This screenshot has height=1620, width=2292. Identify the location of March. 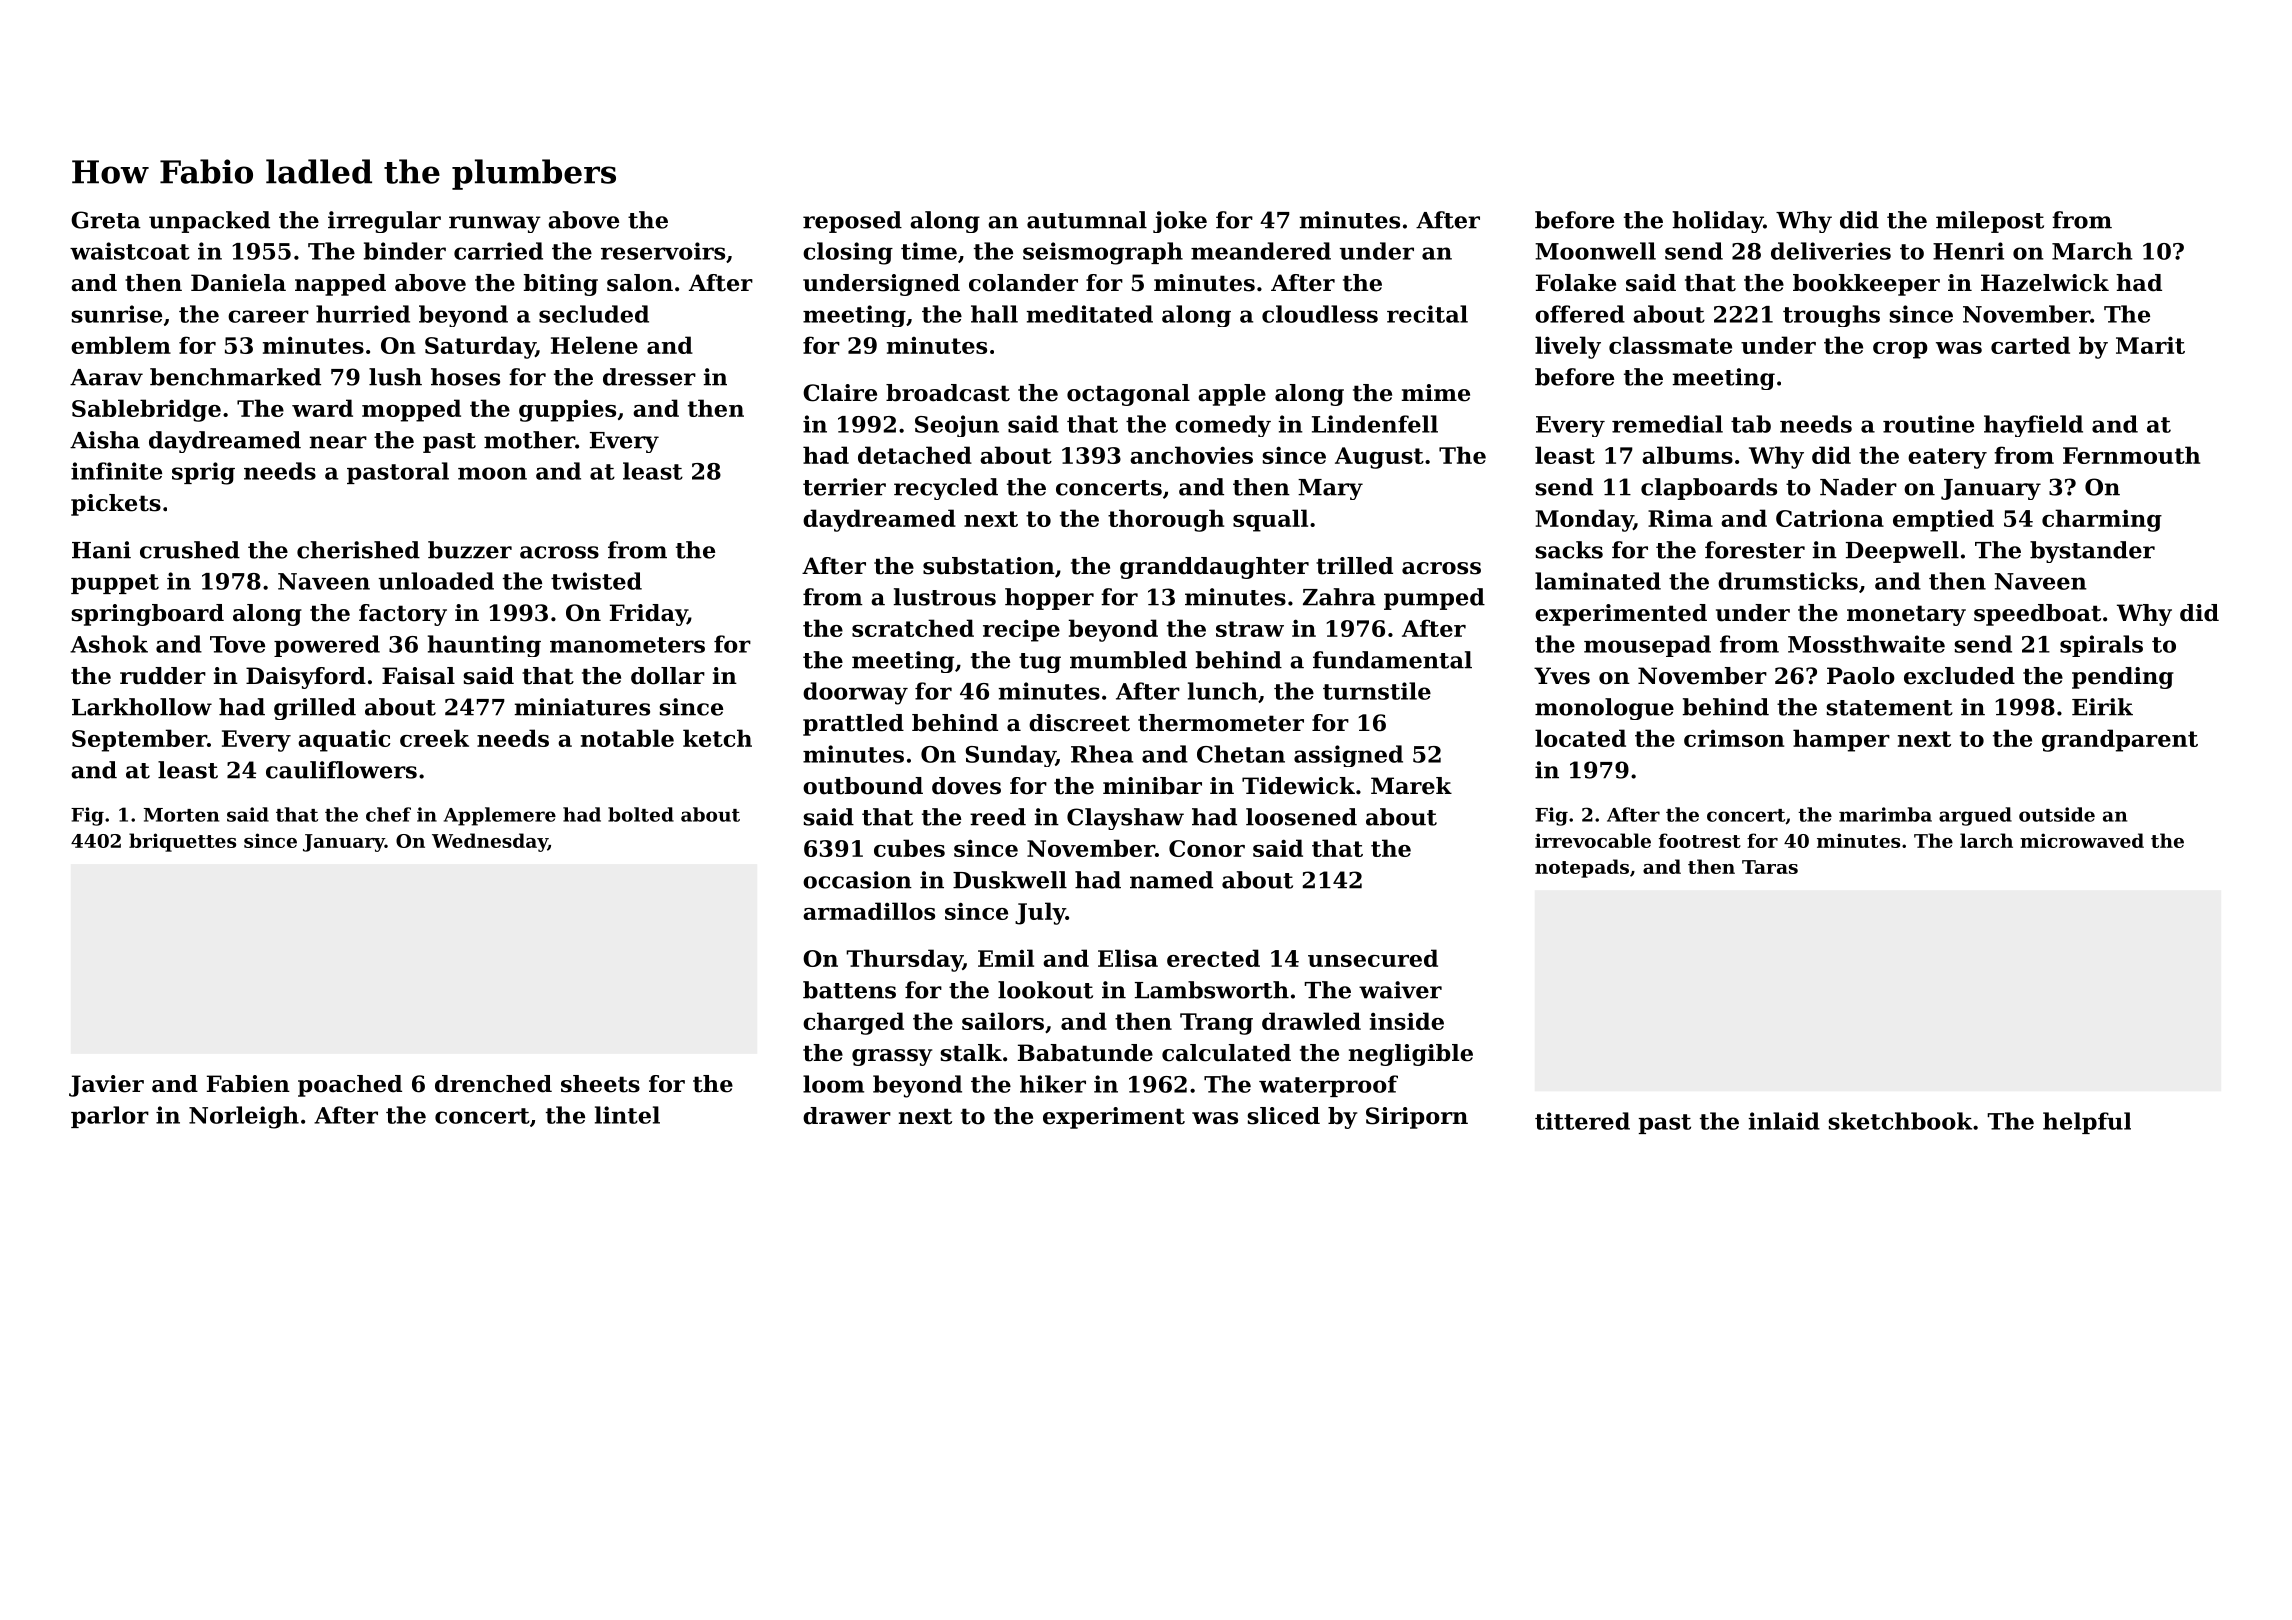
(2092, 251).
